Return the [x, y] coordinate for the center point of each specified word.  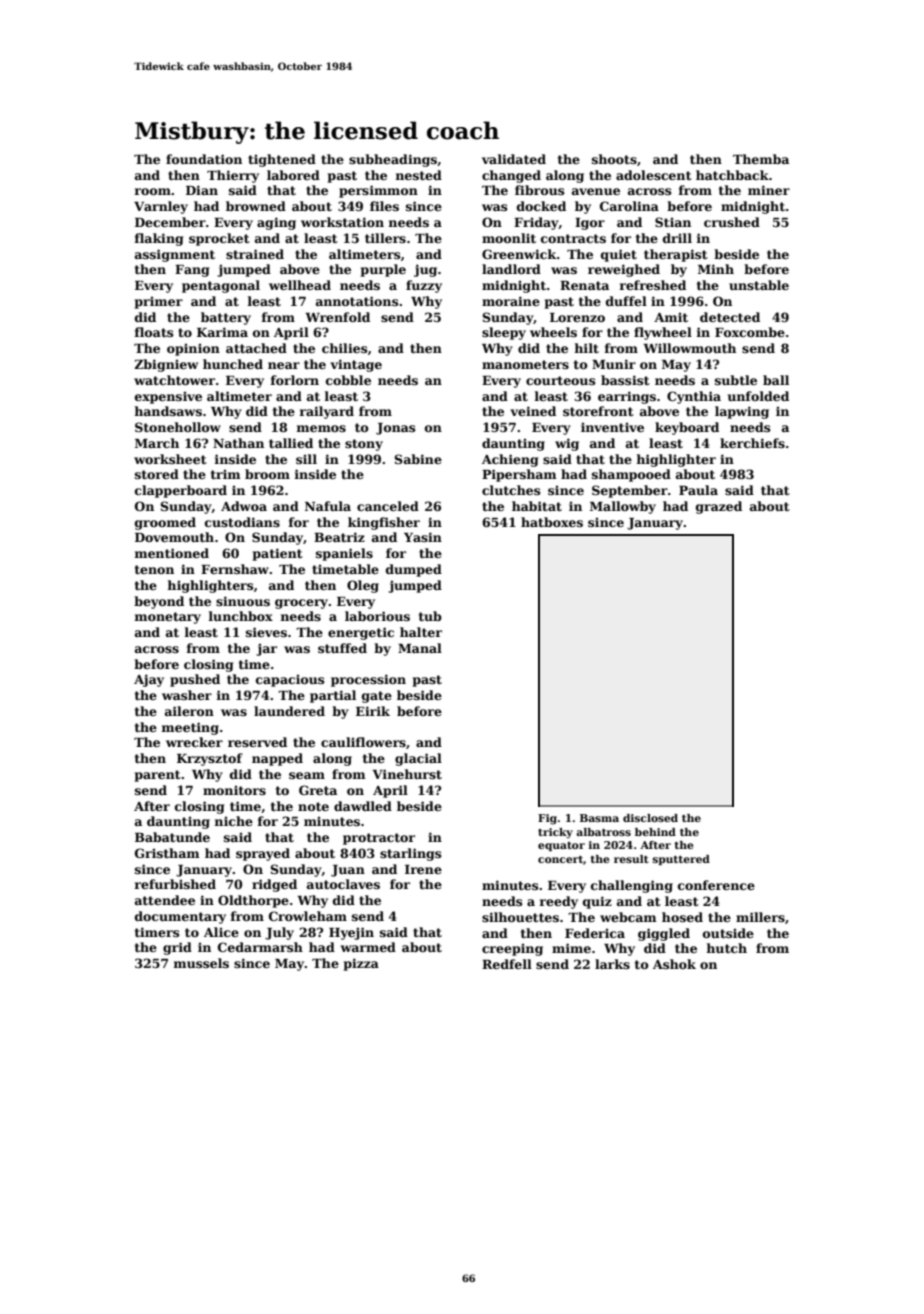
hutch [726, 948]
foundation [204, 159]
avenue [596, 191]
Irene [423, 869]
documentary [180, 917]
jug [425, 270]
